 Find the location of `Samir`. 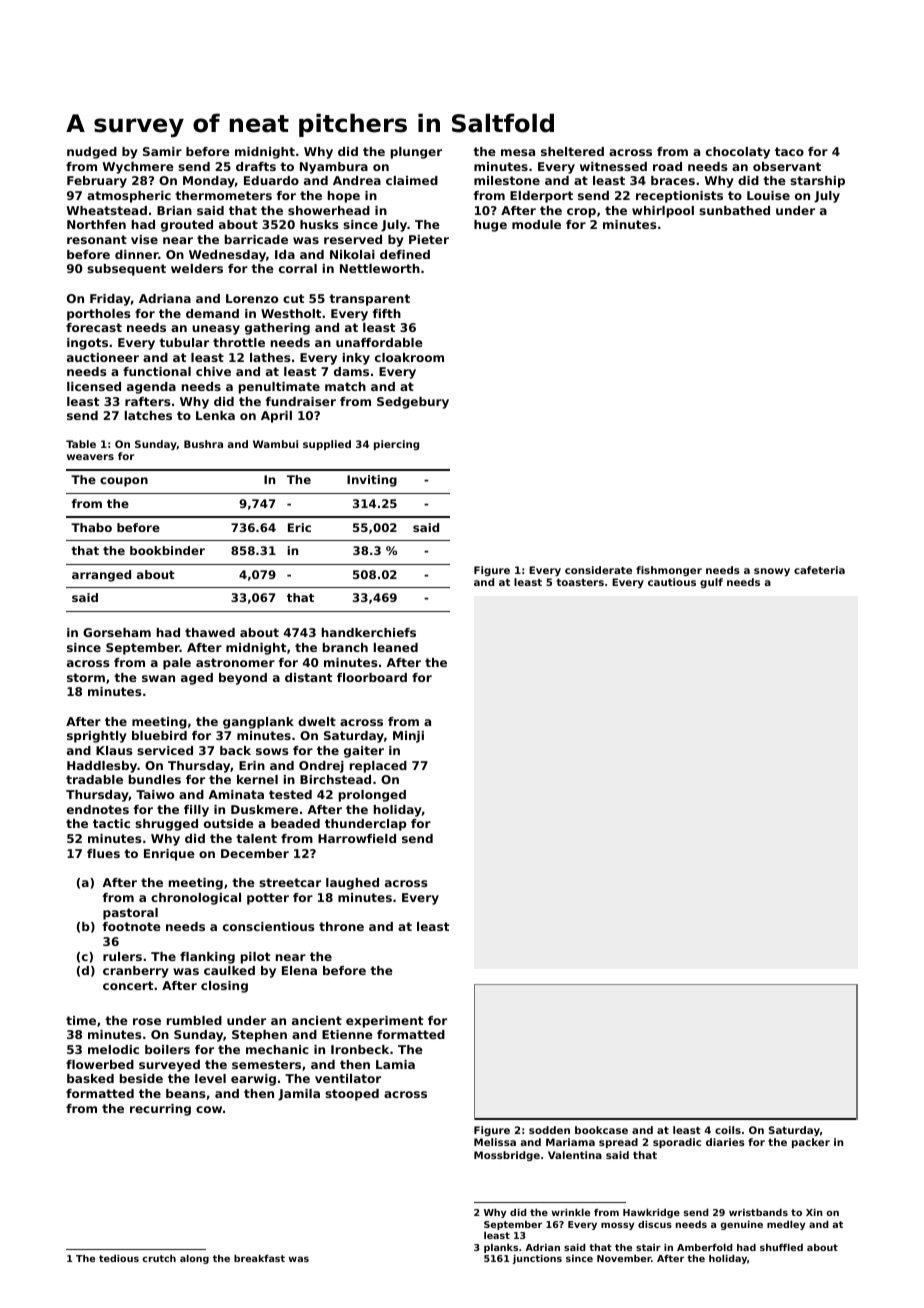

Samir is located at coordinates (162, 151).
